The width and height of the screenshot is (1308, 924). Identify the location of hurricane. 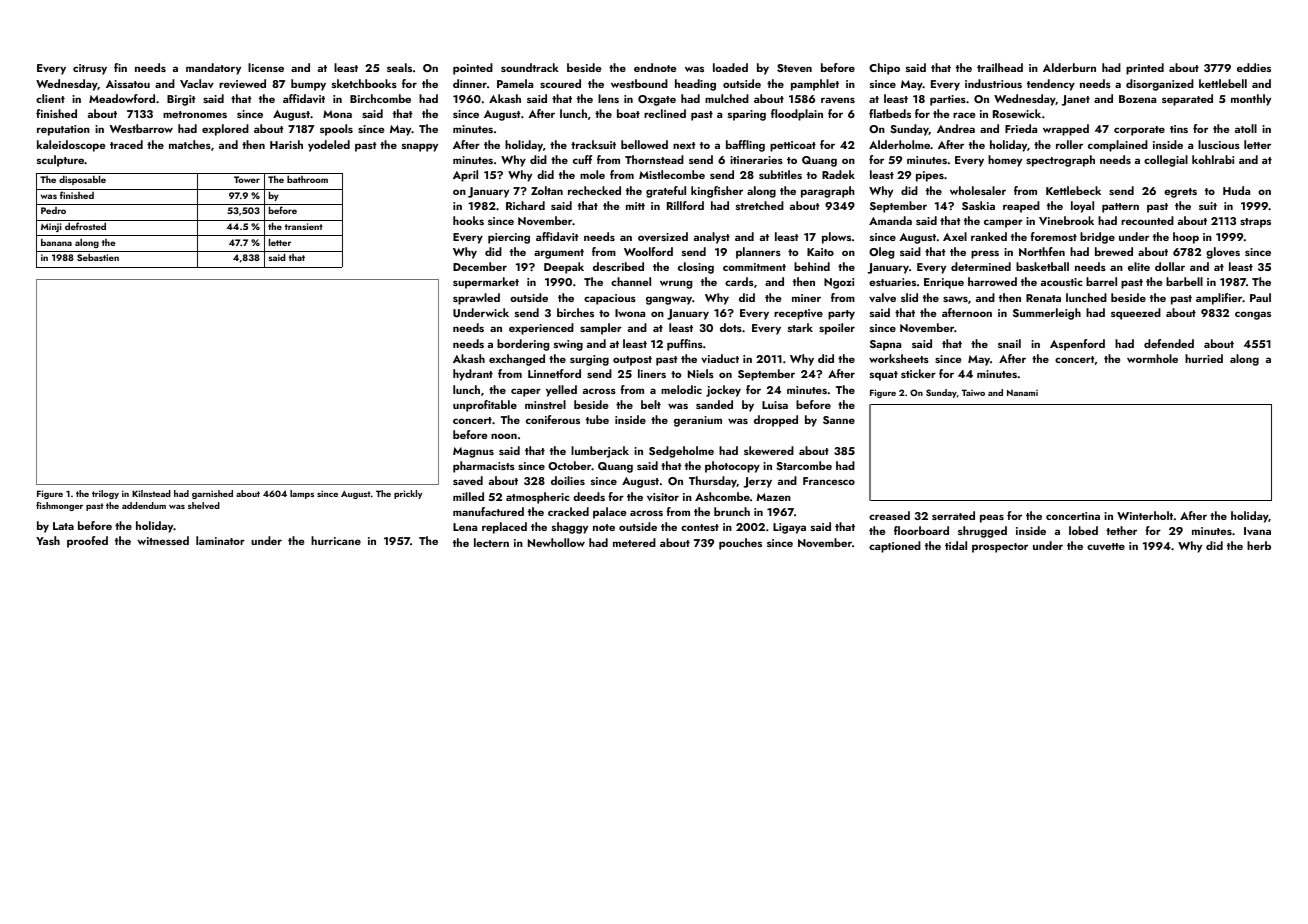
(336, 540).
